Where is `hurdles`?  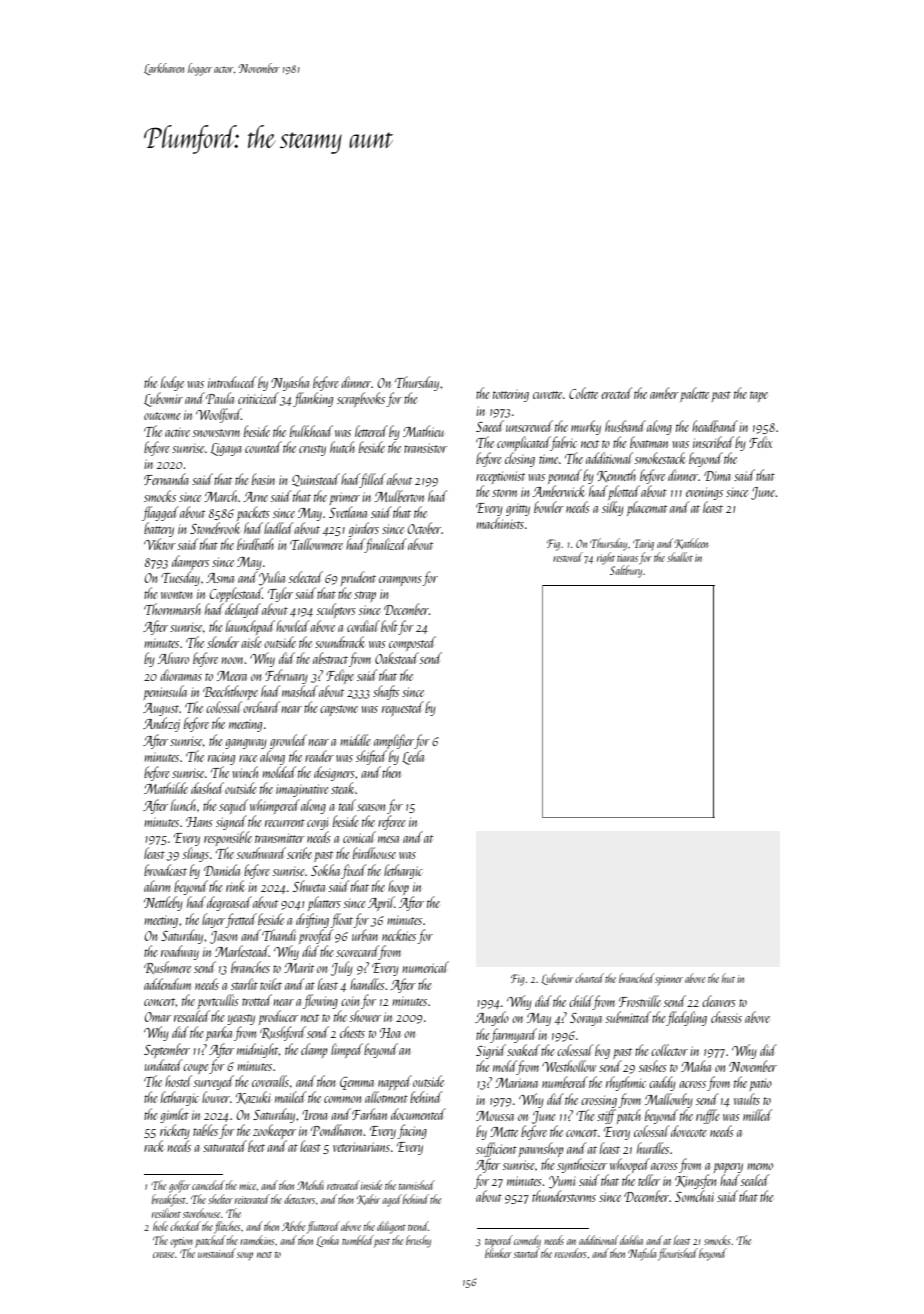 hurdles is located at coordinates (653, 1148).
